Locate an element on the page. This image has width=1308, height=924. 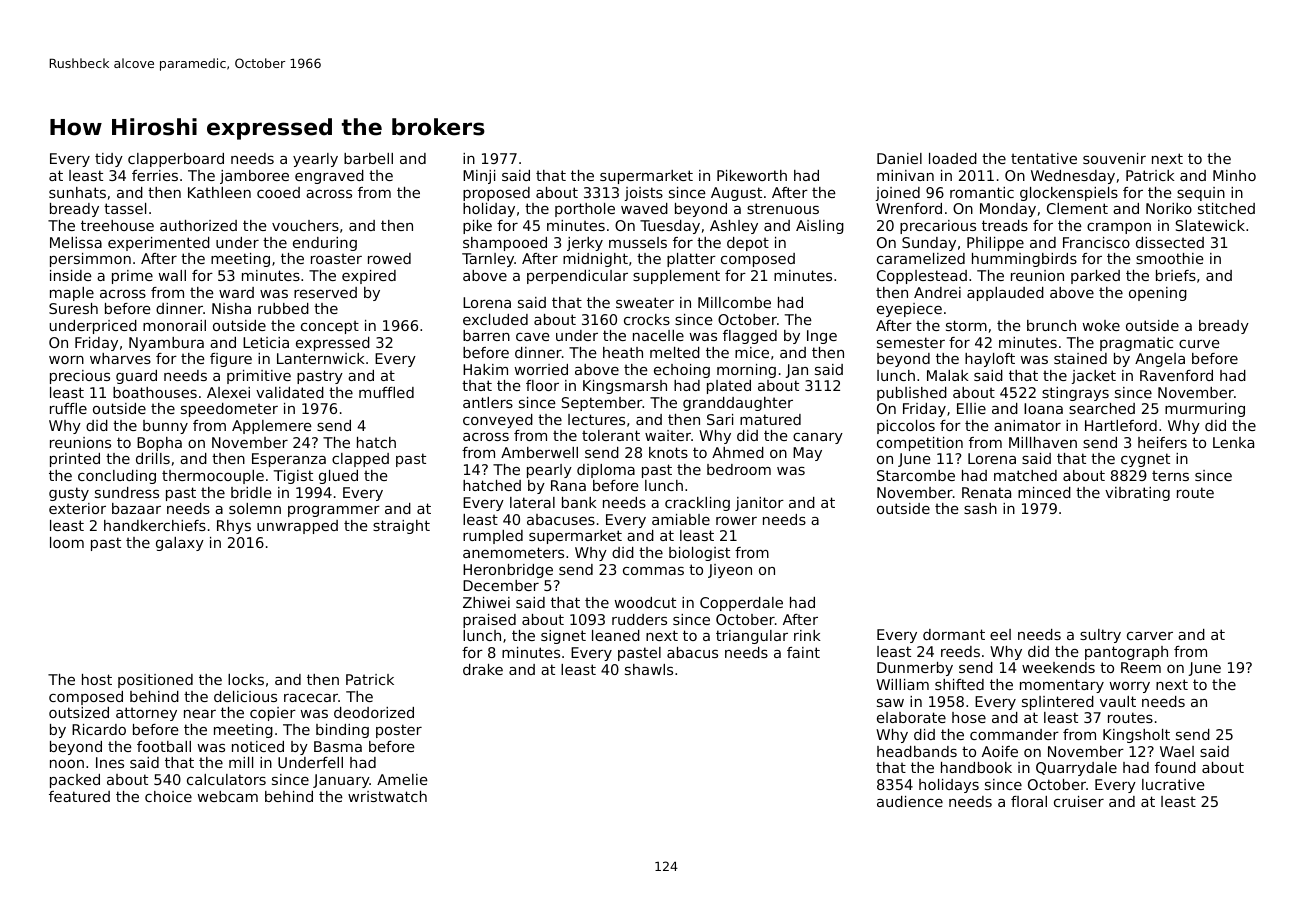
cruiser is located at coordinates (1079, 801).
